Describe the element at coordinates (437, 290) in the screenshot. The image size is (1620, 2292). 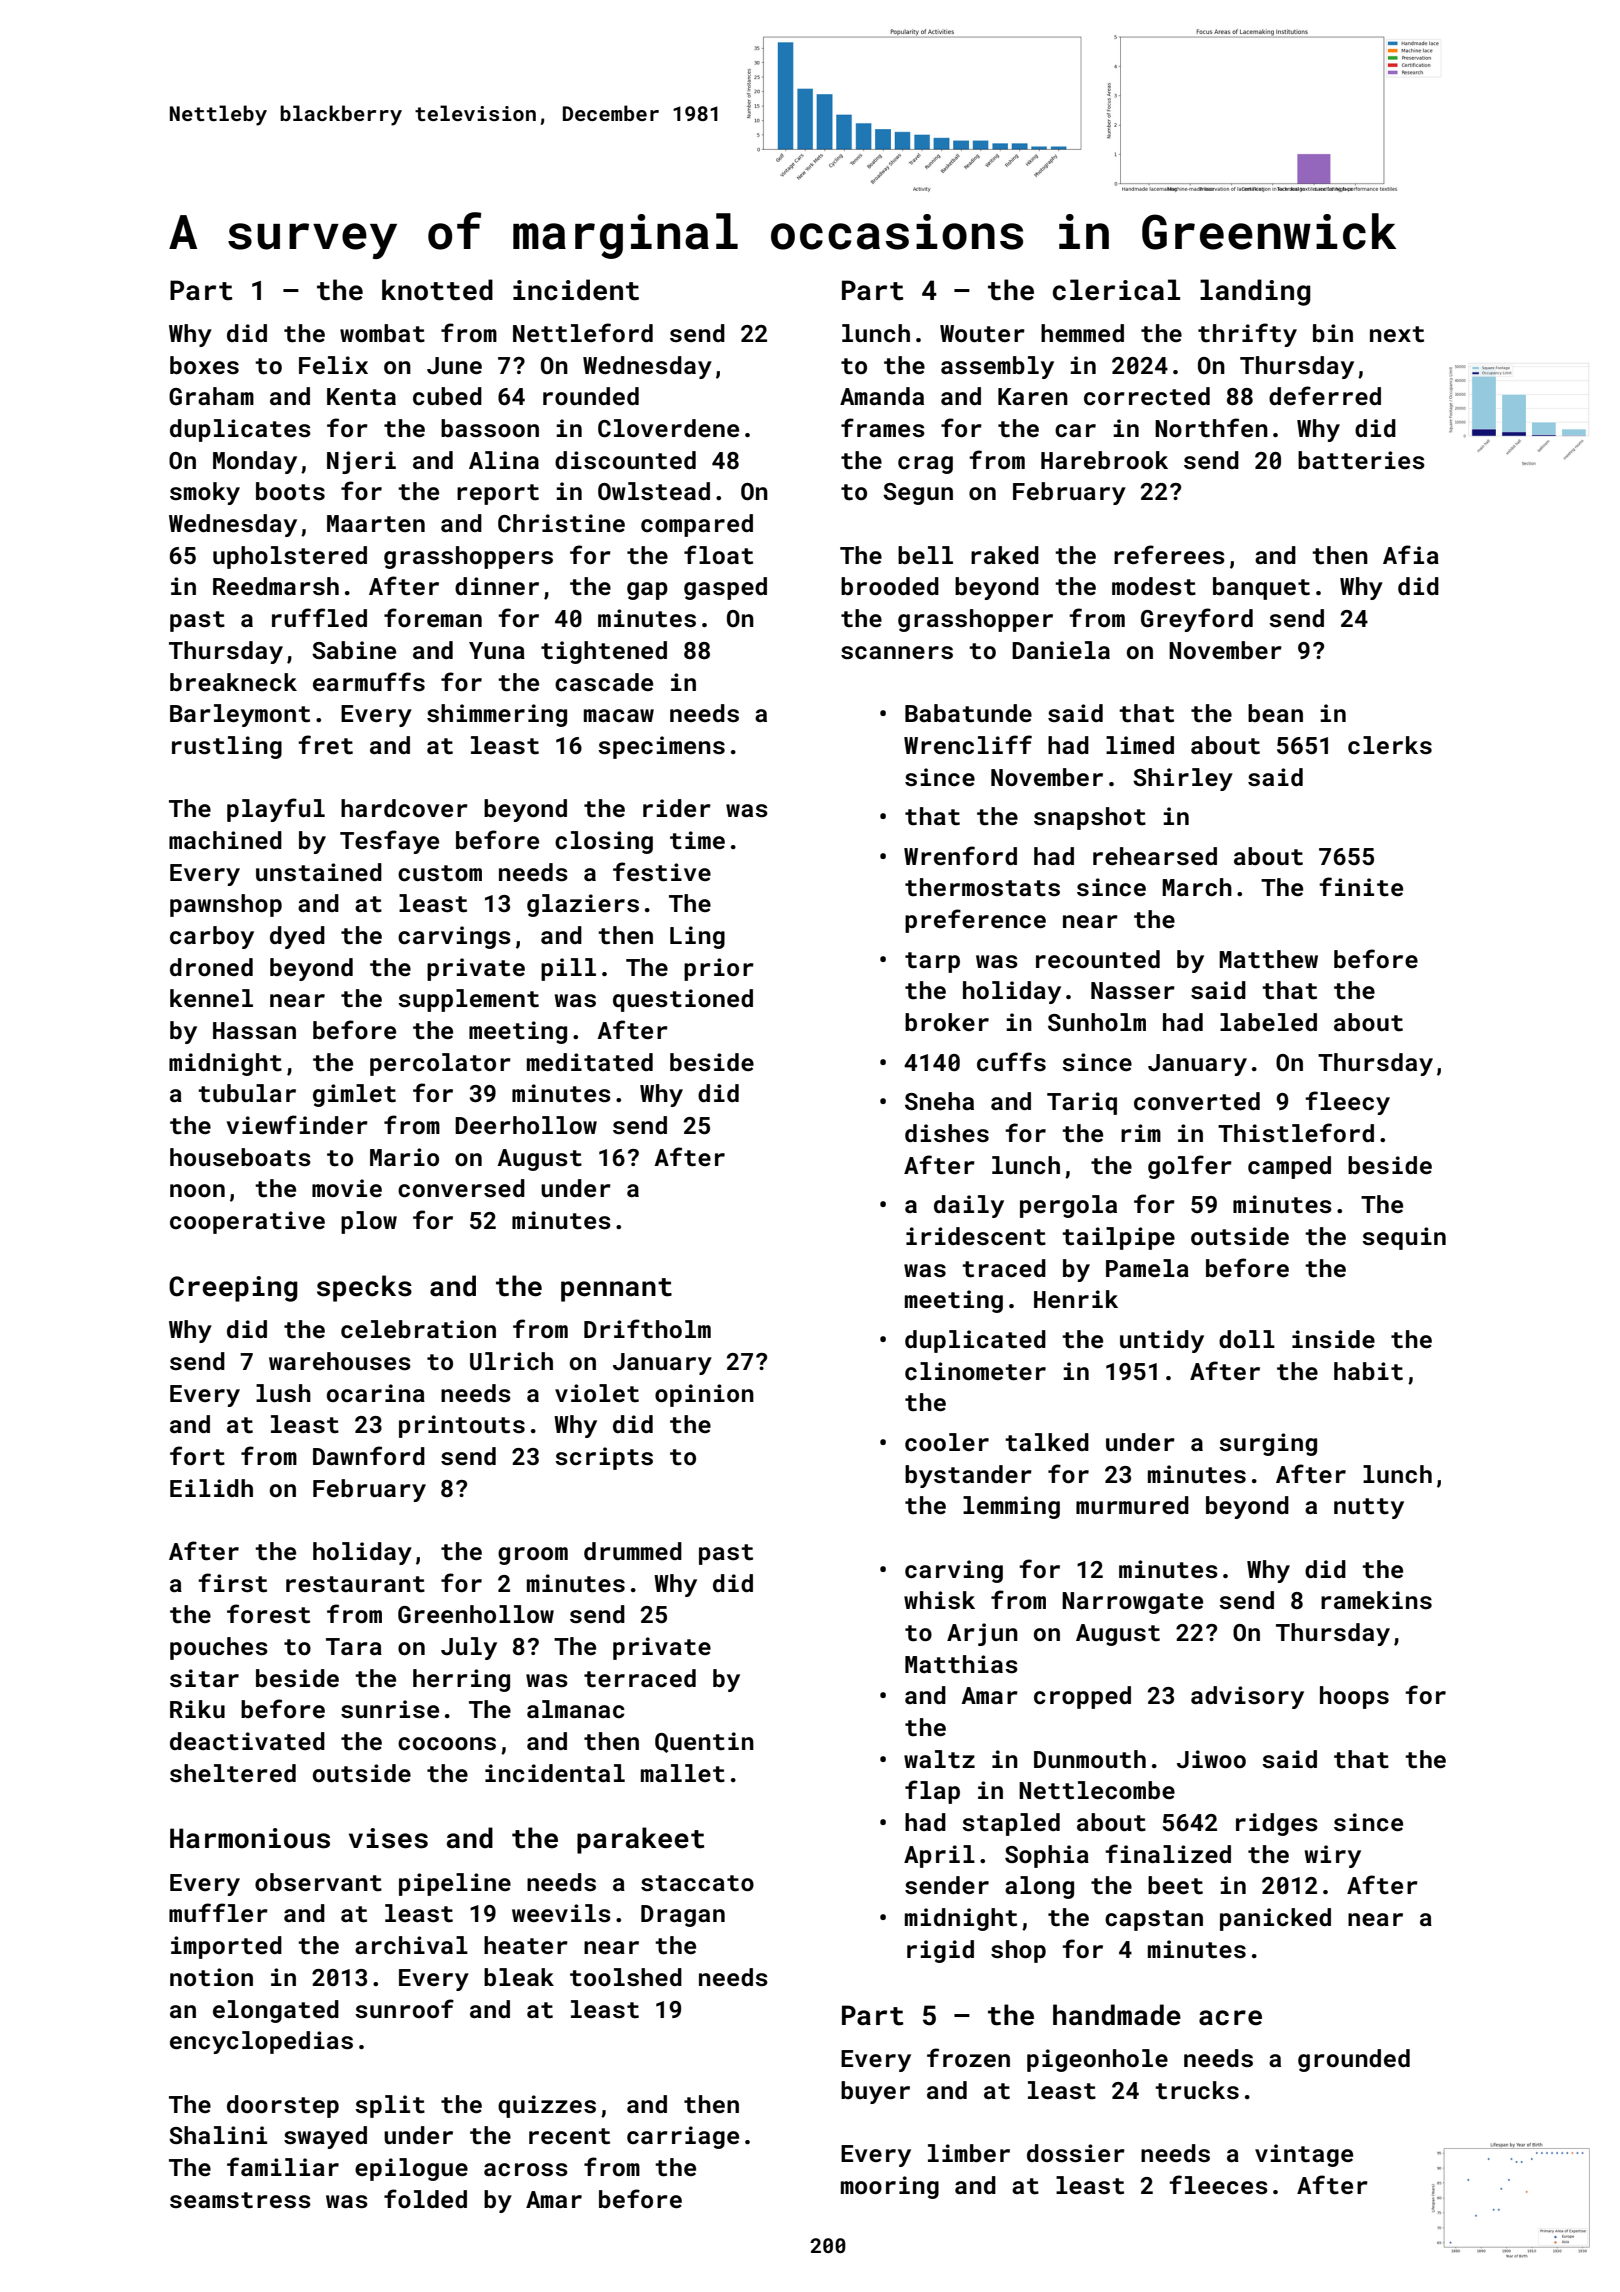
I see `knotted` at that location.
